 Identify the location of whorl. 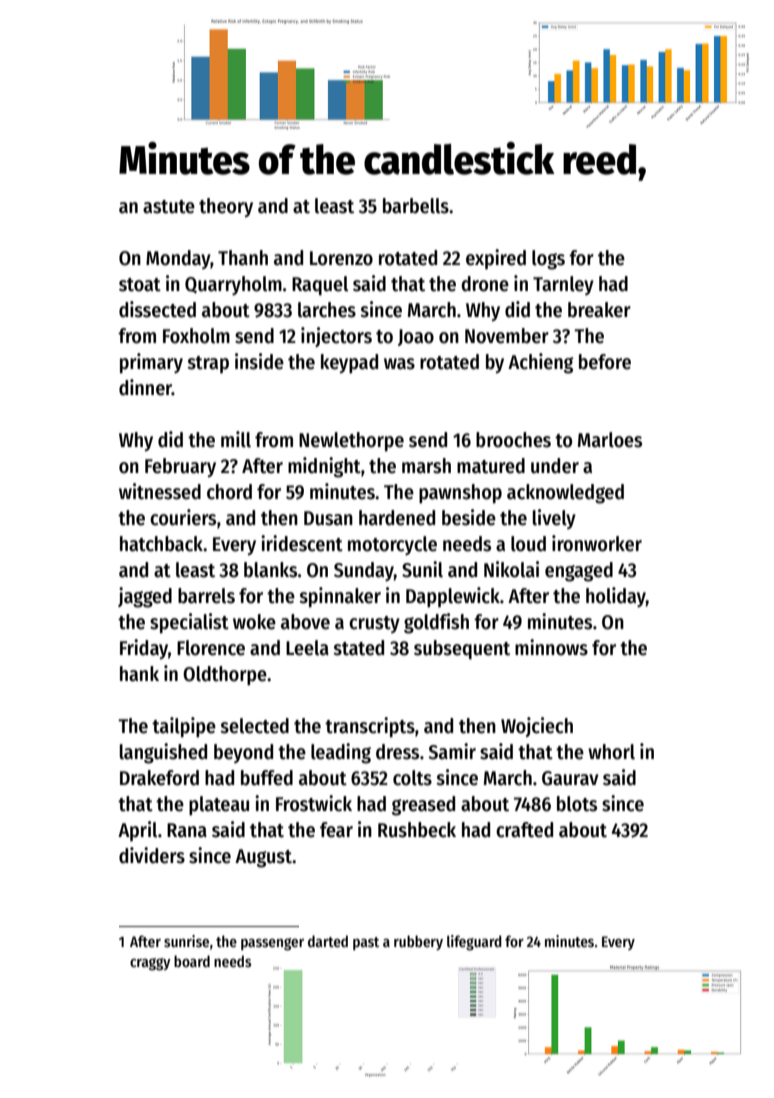
(611, 752).
